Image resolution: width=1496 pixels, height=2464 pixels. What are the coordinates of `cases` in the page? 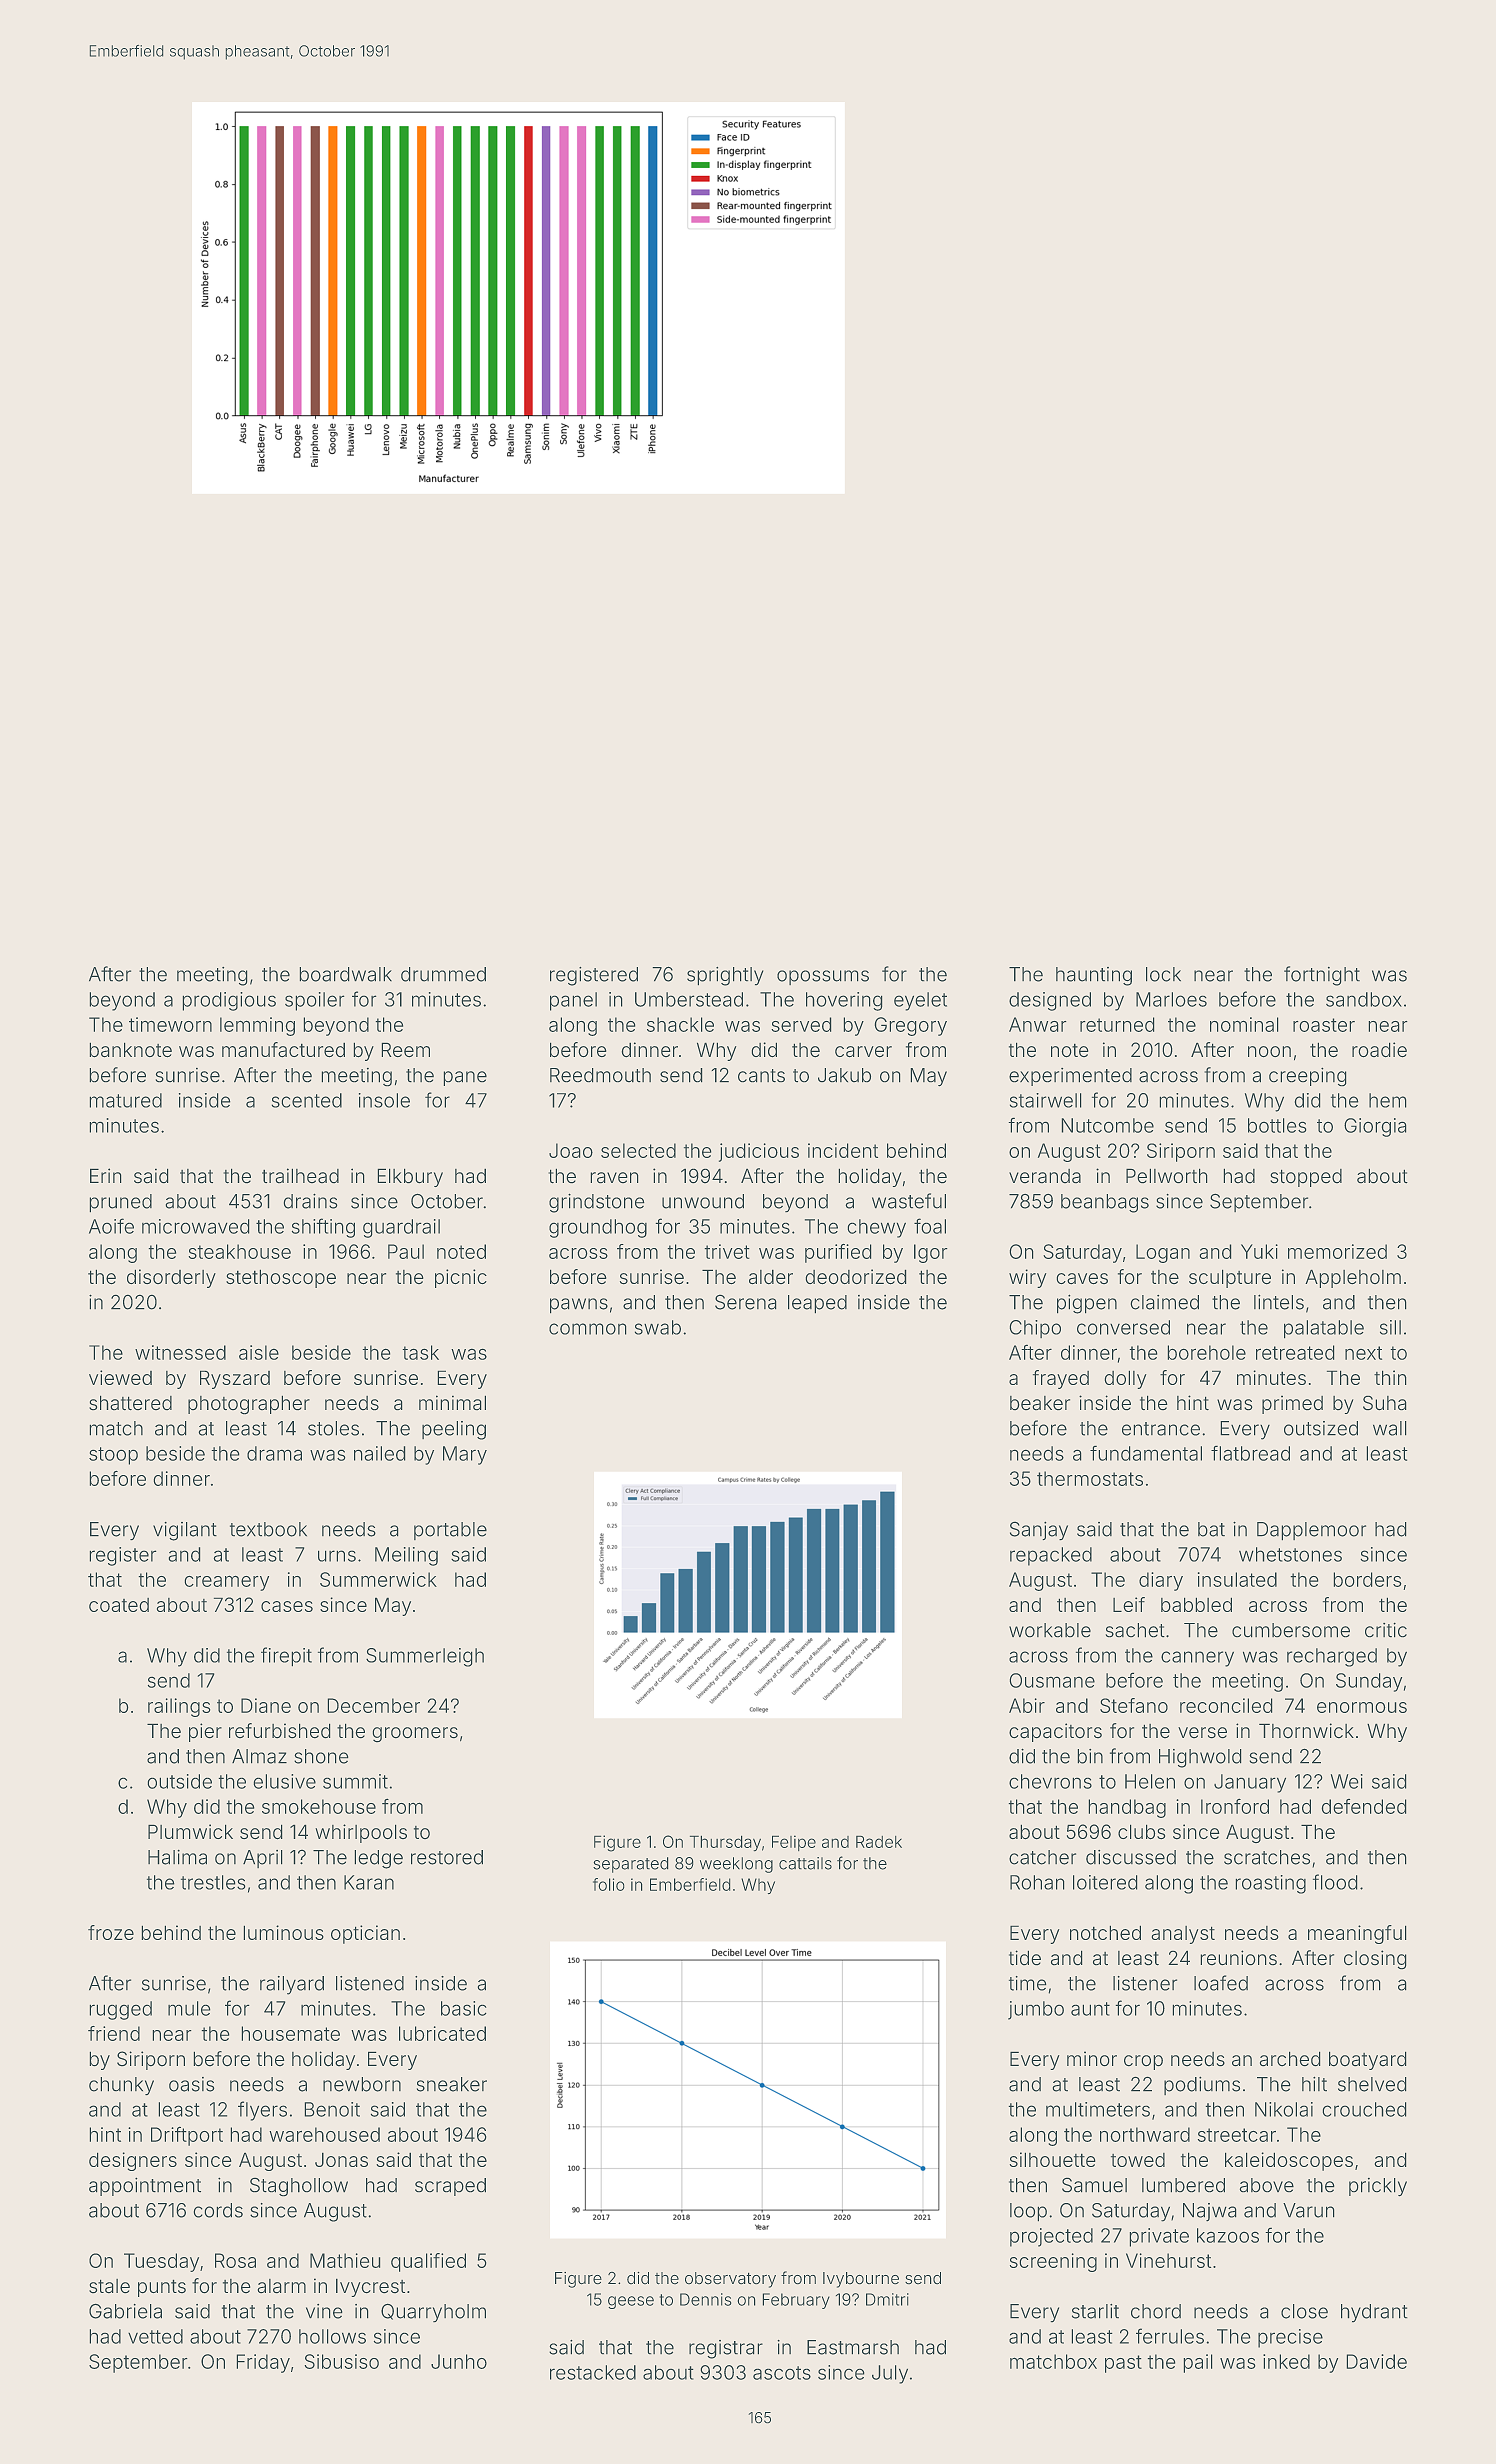 It's located at (287, 1606).
